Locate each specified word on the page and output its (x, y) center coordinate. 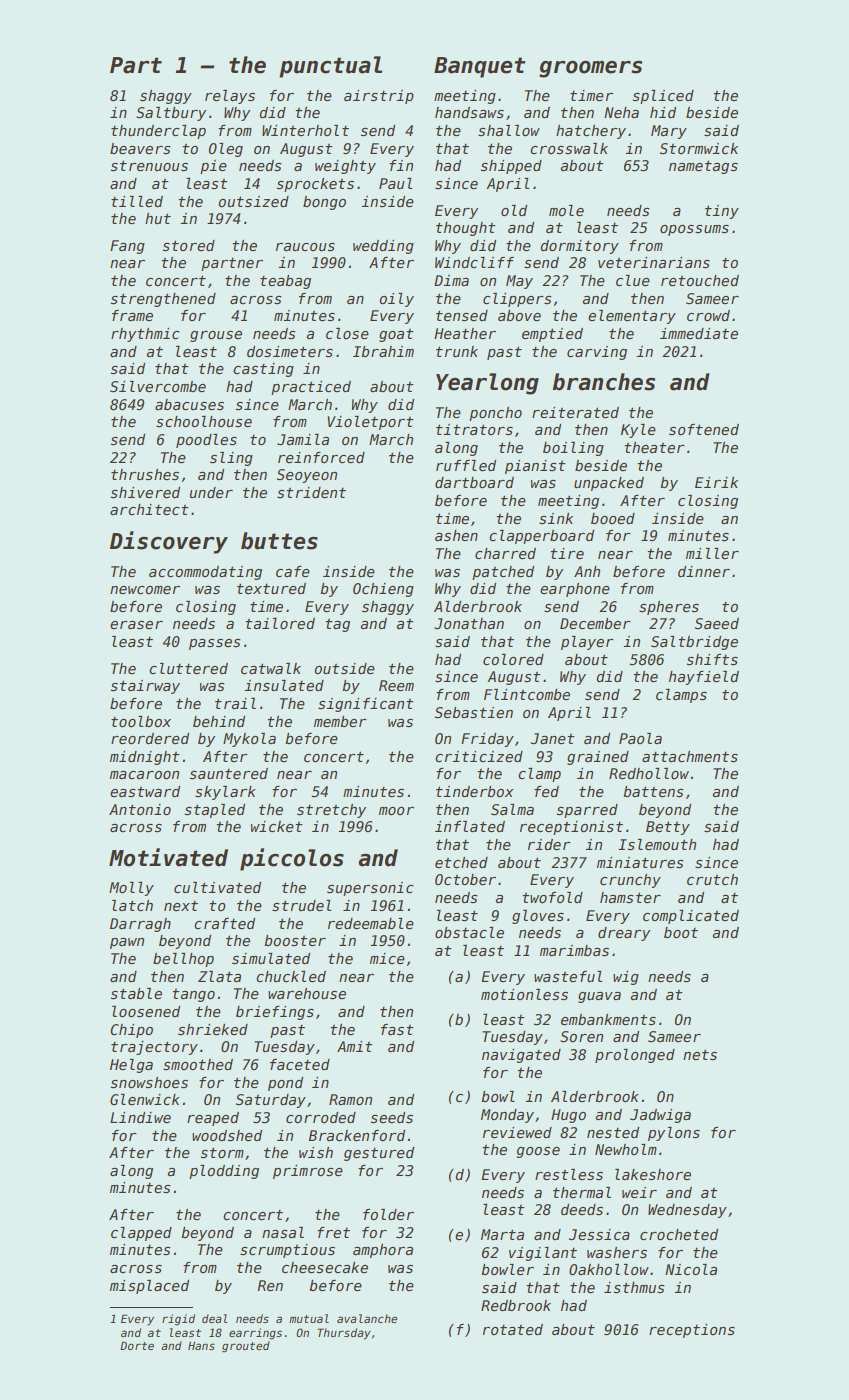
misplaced (149, 1287)
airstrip (379, 97)
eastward (145, 791)
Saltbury (171, 114)
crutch (712, 879)
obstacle (469, 932)
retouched (700, 280)
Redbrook (516, 1305)
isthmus (634, 1287)
